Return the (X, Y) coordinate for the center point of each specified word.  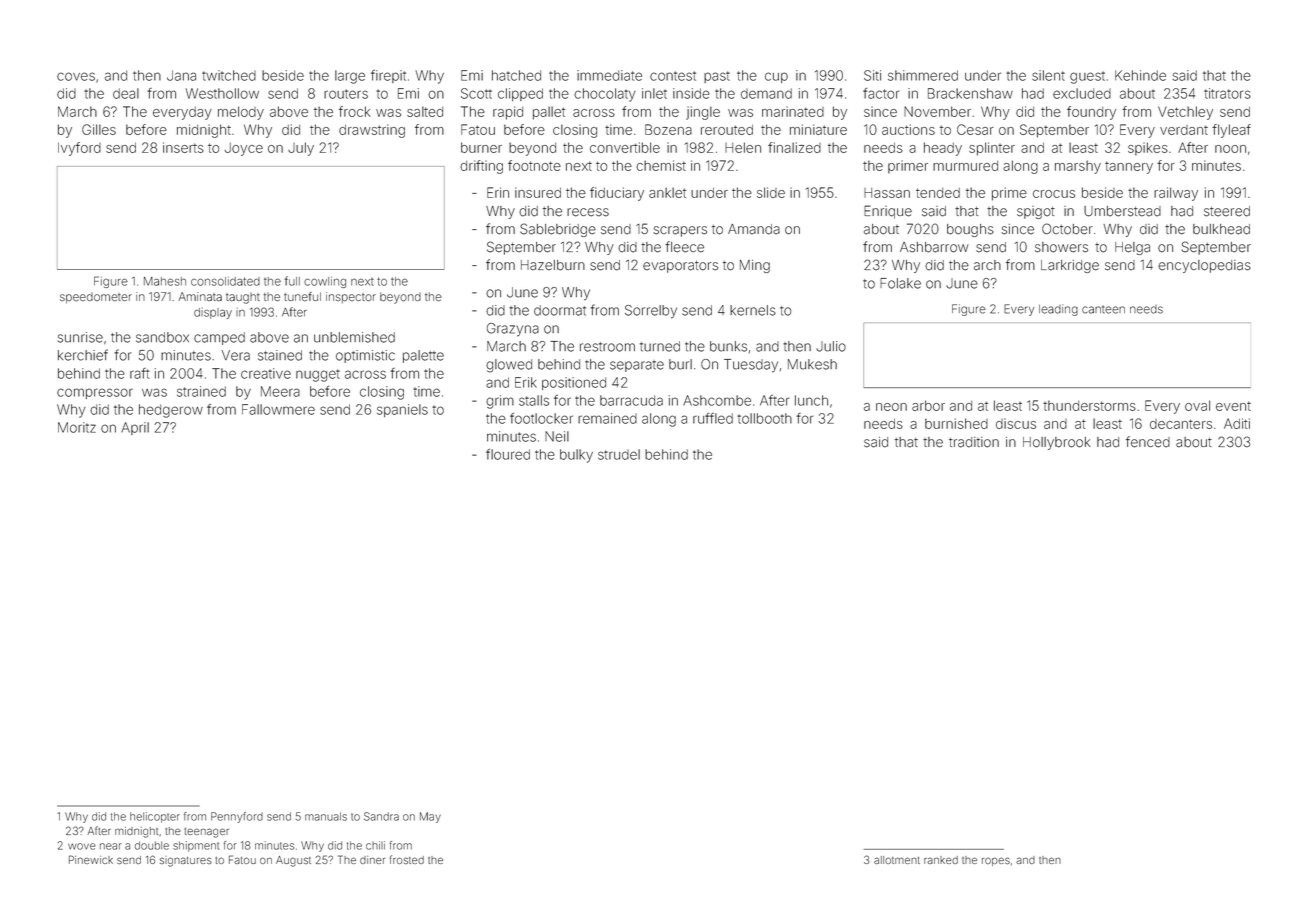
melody (241, 113)
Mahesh (165, 281)
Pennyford (237, 817)
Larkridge (1070, 266)
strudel (619, 454)
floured (508, 454)
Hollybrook (1056, 443)
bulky (576, 456)
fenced (1148, 442)
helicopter (155, 817)
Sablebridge (558, 230)
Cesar (975, 129)
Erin (498, 192)
